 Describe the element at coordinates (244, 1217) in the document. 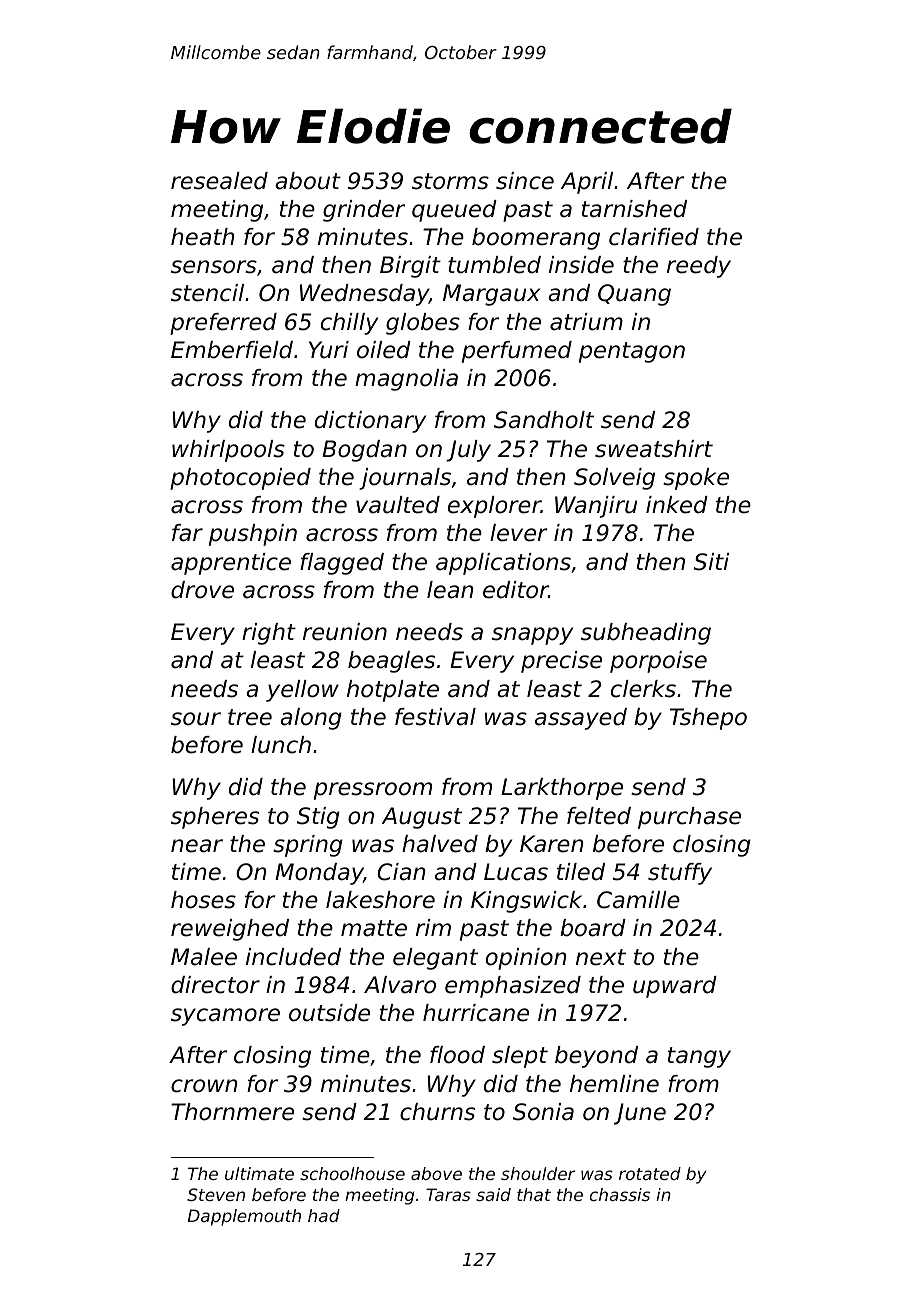

I see `Dapplemouth` at that location.
